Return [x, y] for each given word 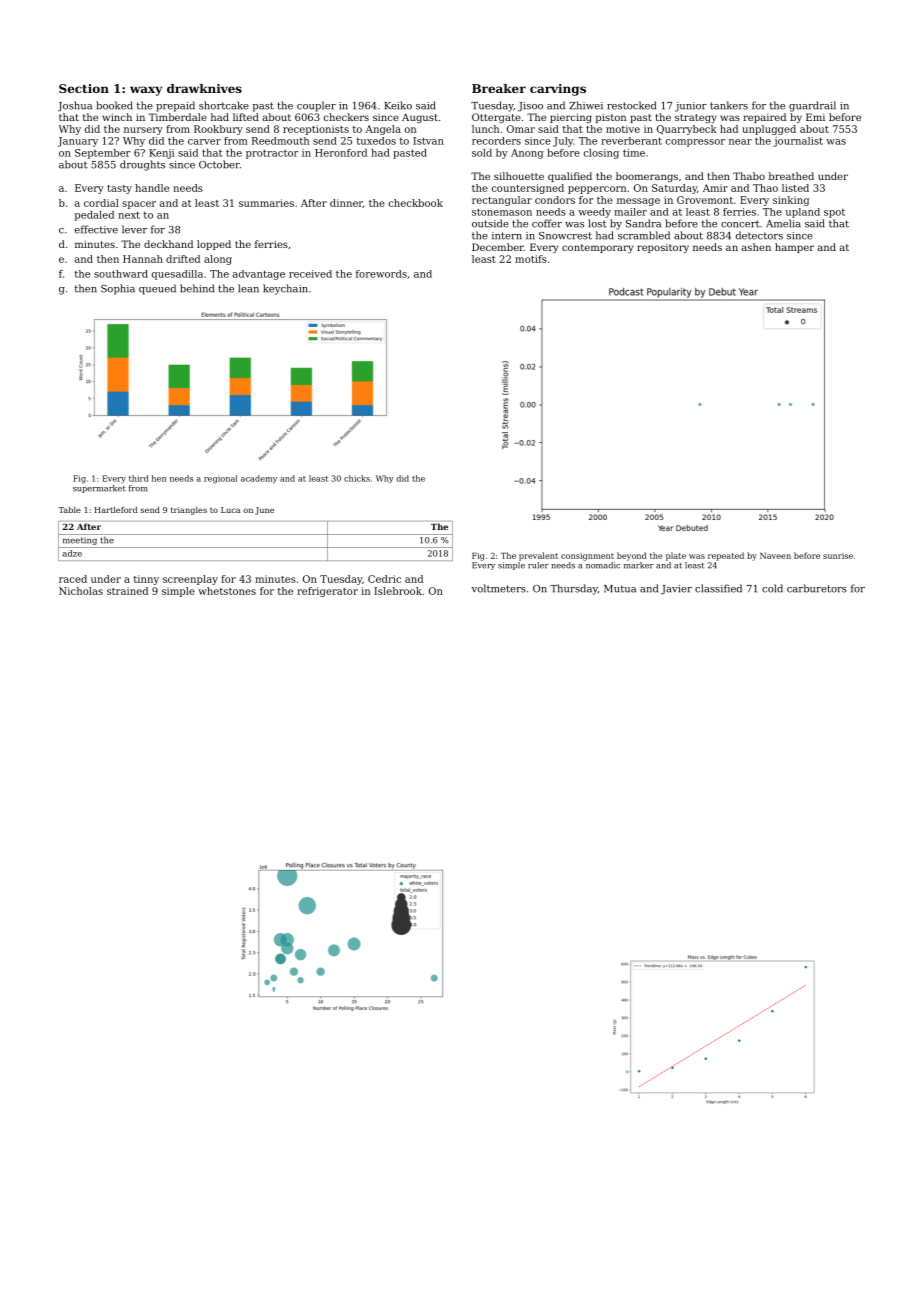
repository [663, 248]
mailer [630, 212]
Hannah [143, 259]
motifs [531, 259]
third [138, 478]
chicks [357, 478]
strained [127, 591]
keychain [285, 289]
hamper [794, 248]
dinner [346, 203]
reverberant [631, 141]
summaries [266, 203]
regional [221, 479]
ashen [756, 247]
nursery [143, 131]
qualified [570, 177]
